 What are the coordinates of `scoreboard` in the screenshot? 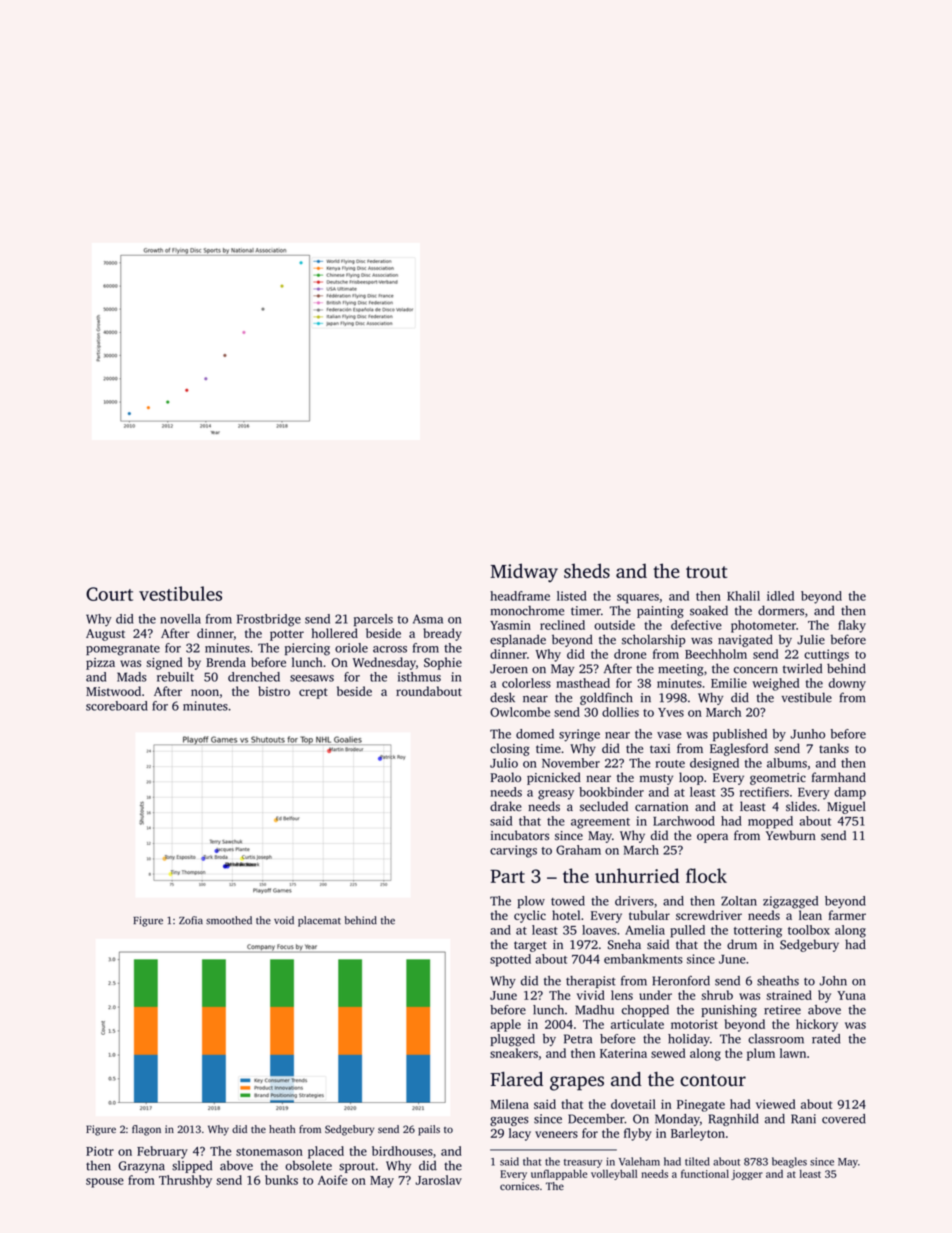 It's located at (117, 706).
